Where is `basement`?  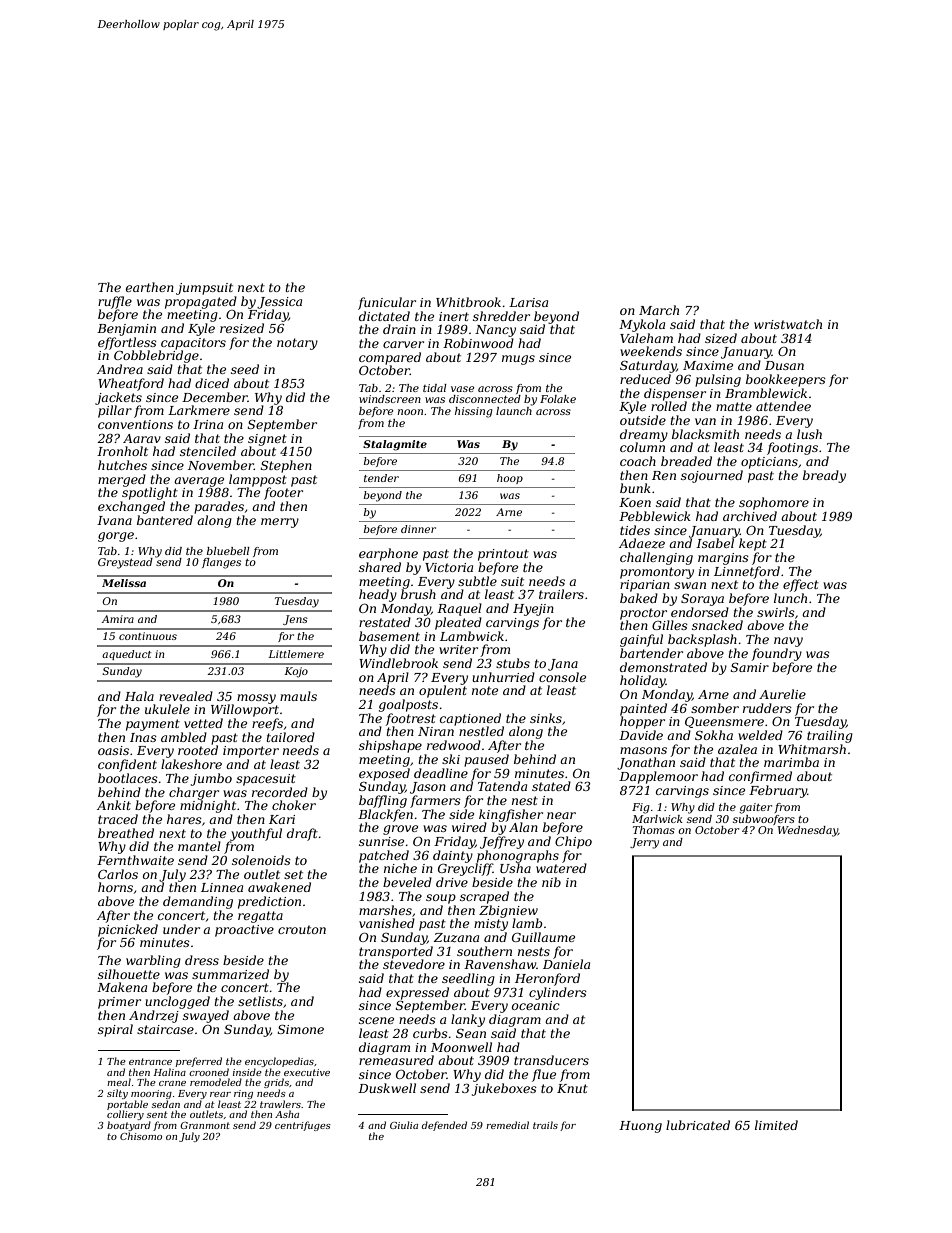 basement is located at coordinates (389, 636).
